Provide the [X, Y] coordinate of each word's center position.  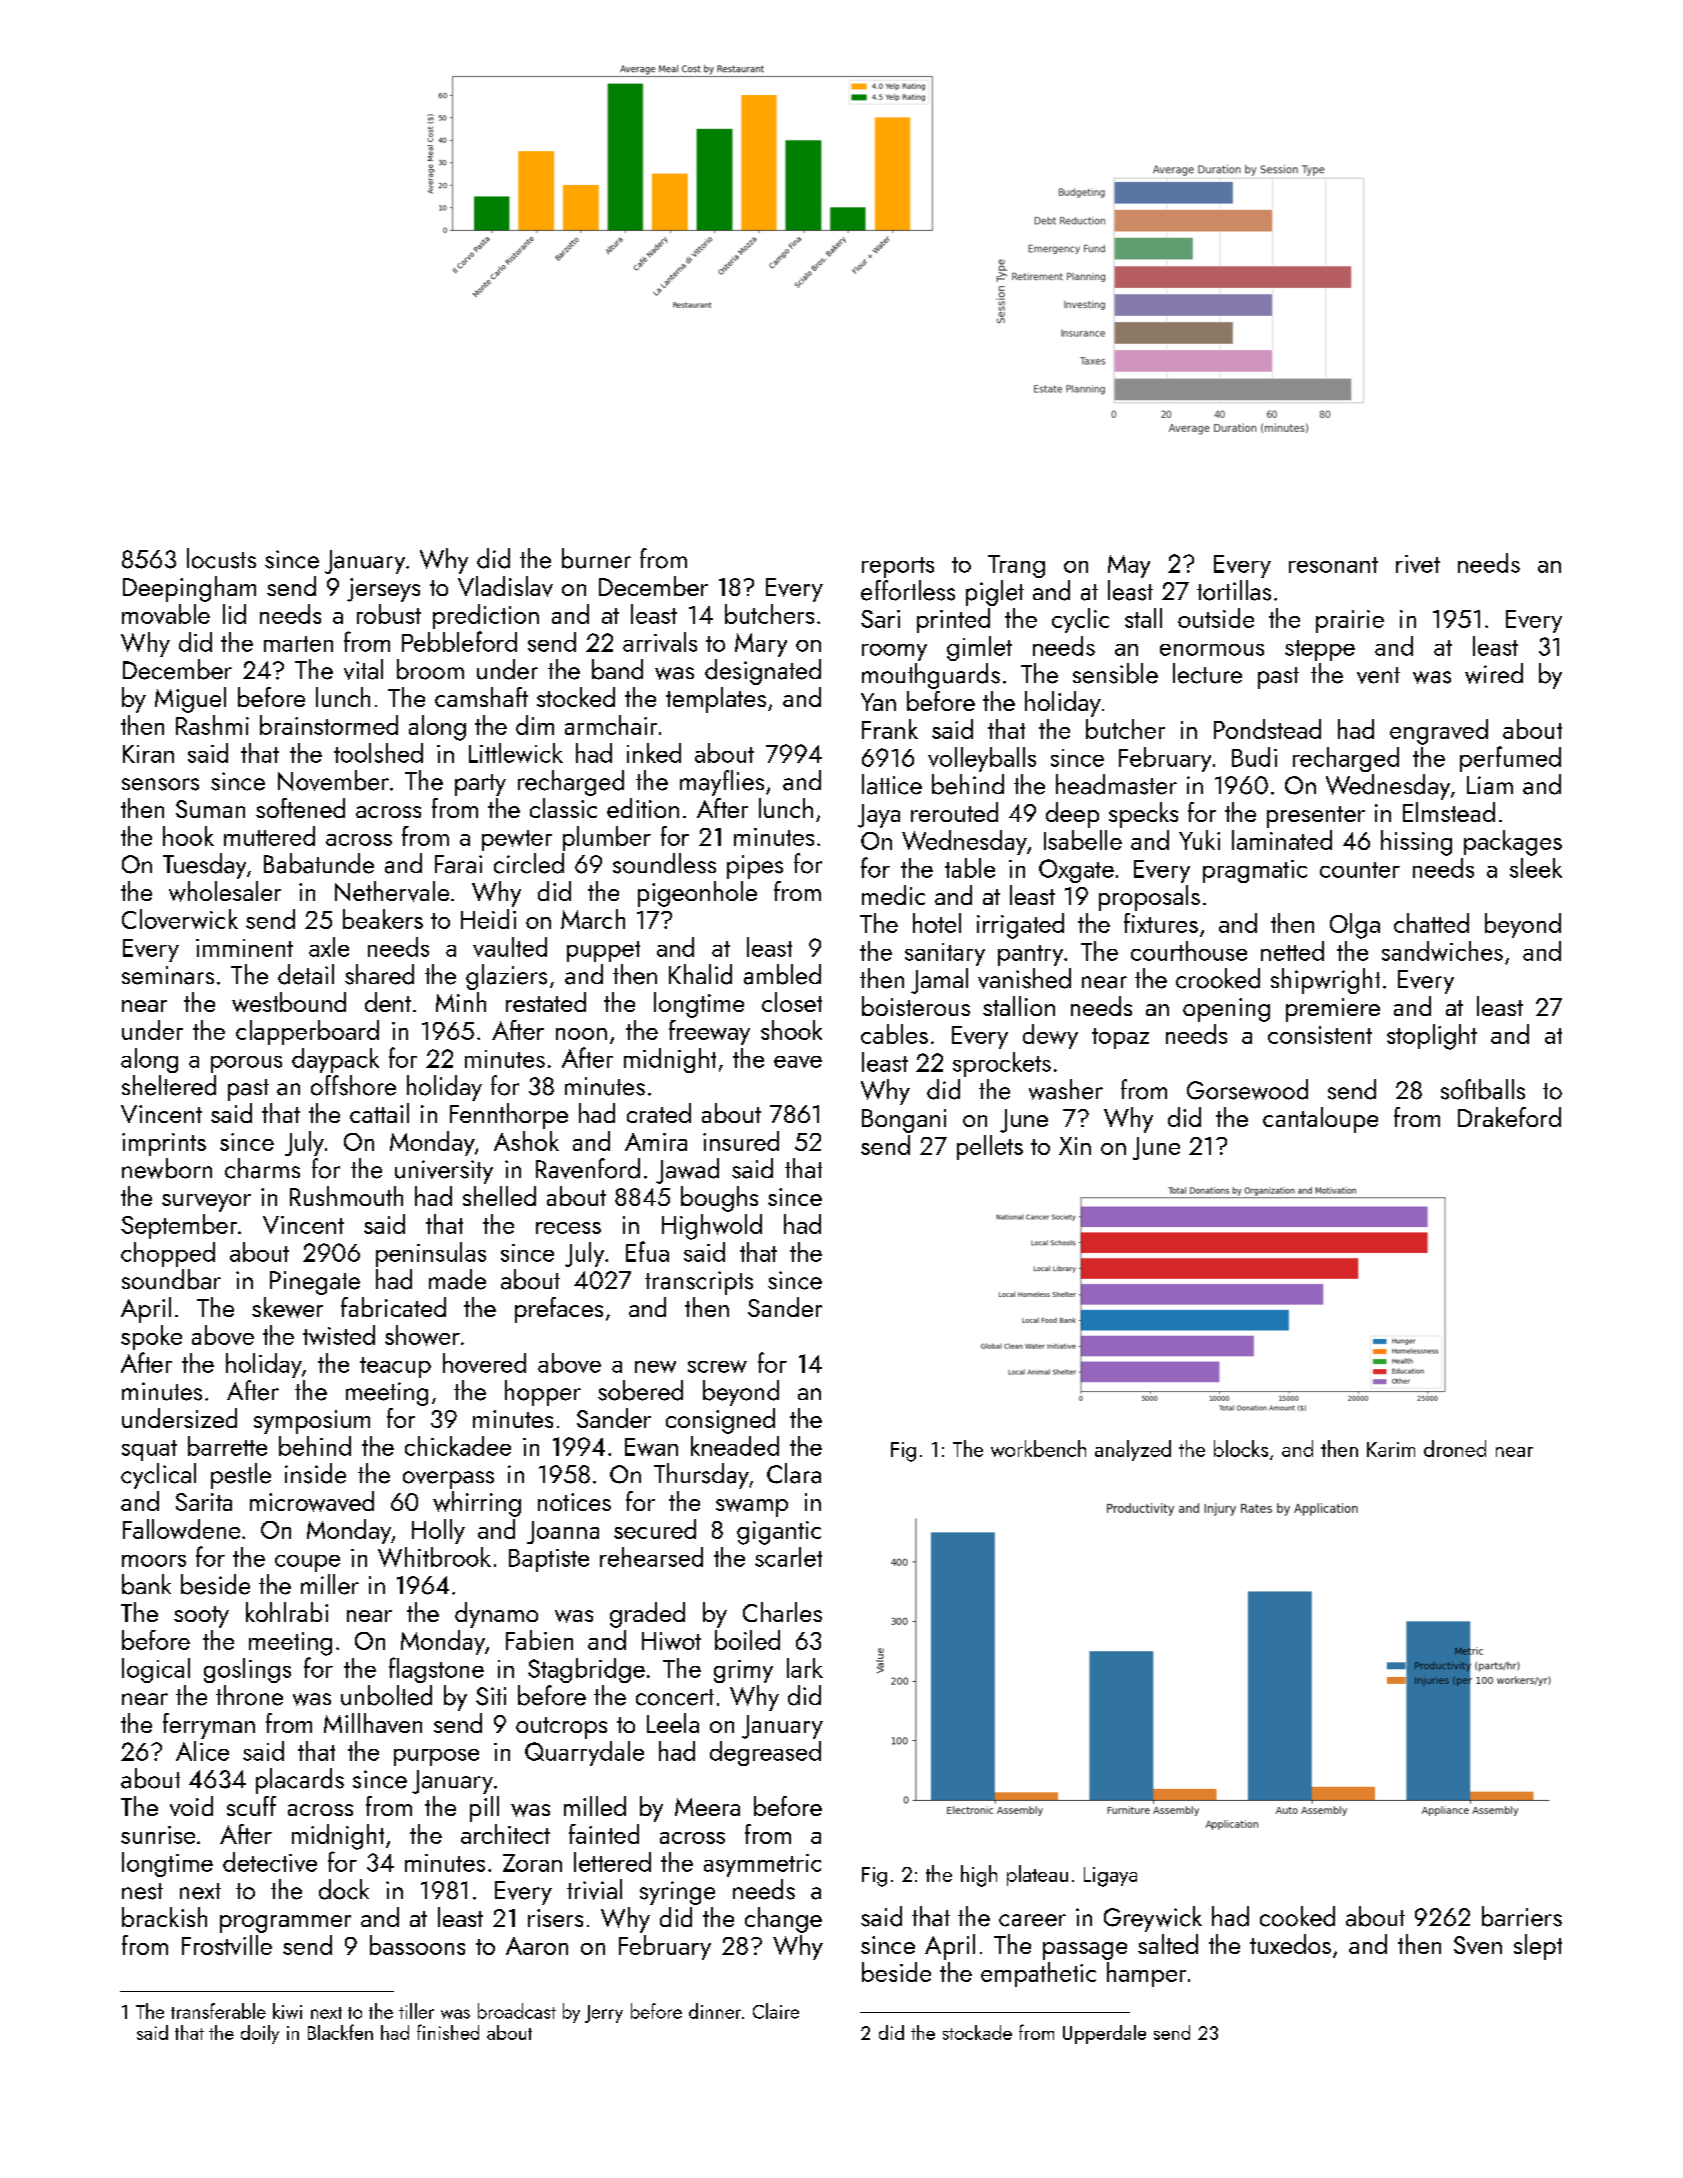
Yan [878, 702]
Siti [491, 1696]
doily [260, 2034]
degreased [765, 1753]
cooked [1297, 1916]
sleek [1536, 868]
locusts [221, 558]
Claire [776, 2011]
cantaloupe [1320, 1120]
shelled [499, 1196]
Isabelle [1083, 840]
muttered [269, 836]
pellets [990, 1147]
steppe [1320, 650]
